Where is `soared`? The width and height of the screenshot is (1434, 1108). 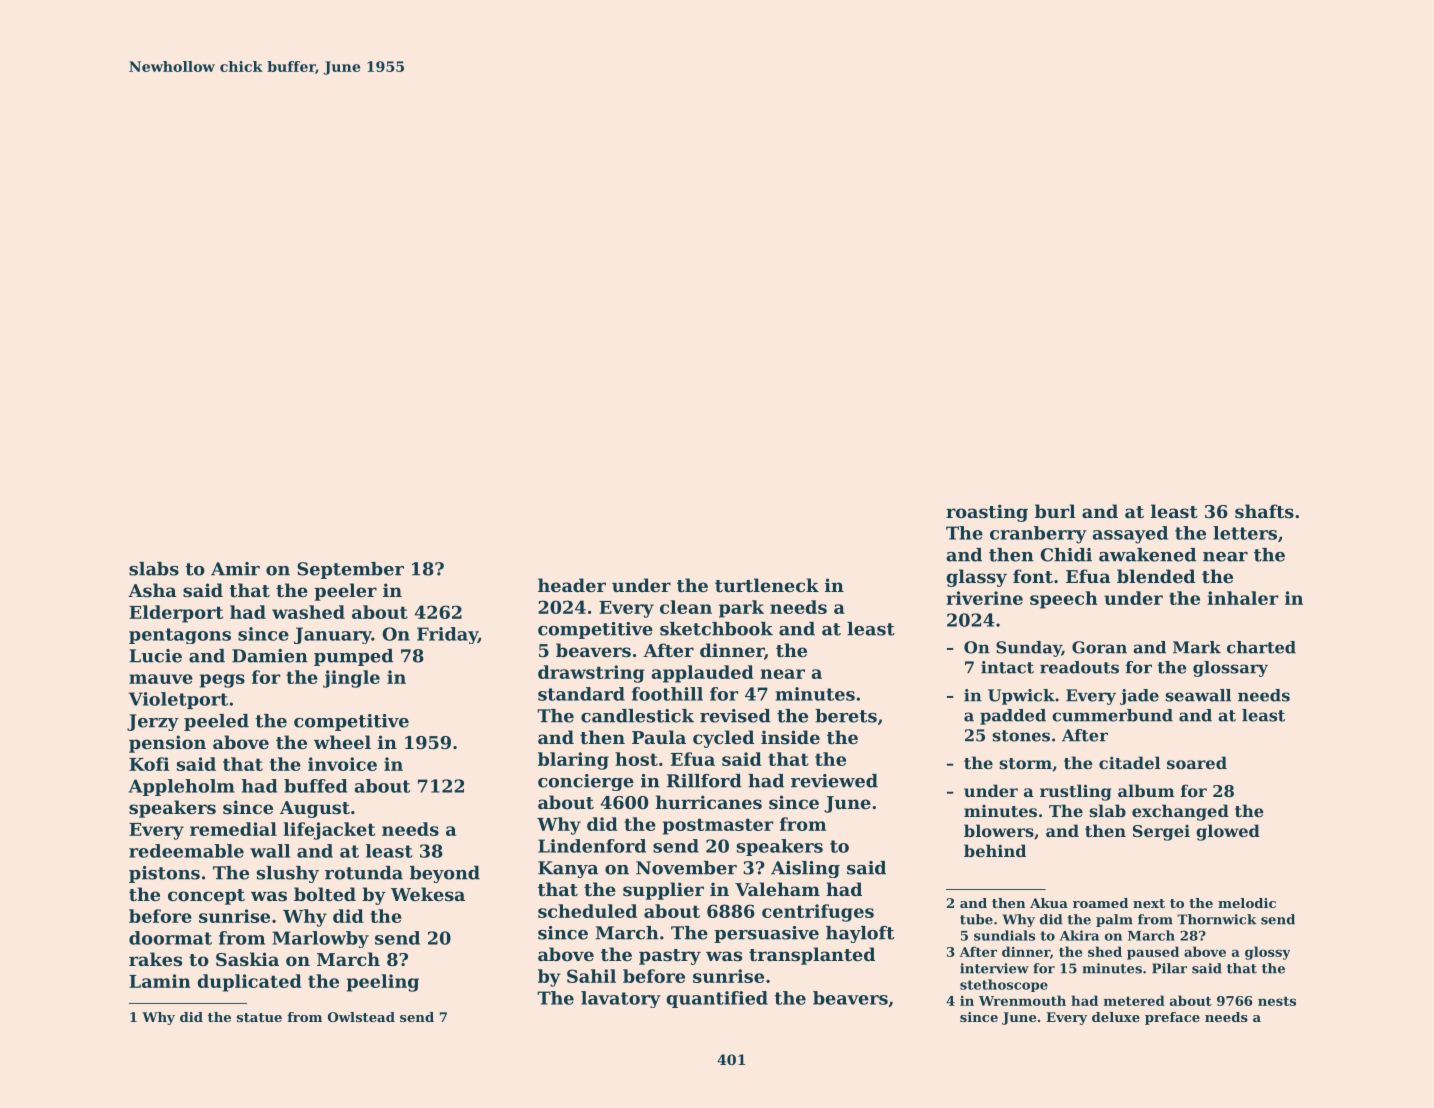
soared is located at coordinates (1197, 762).
